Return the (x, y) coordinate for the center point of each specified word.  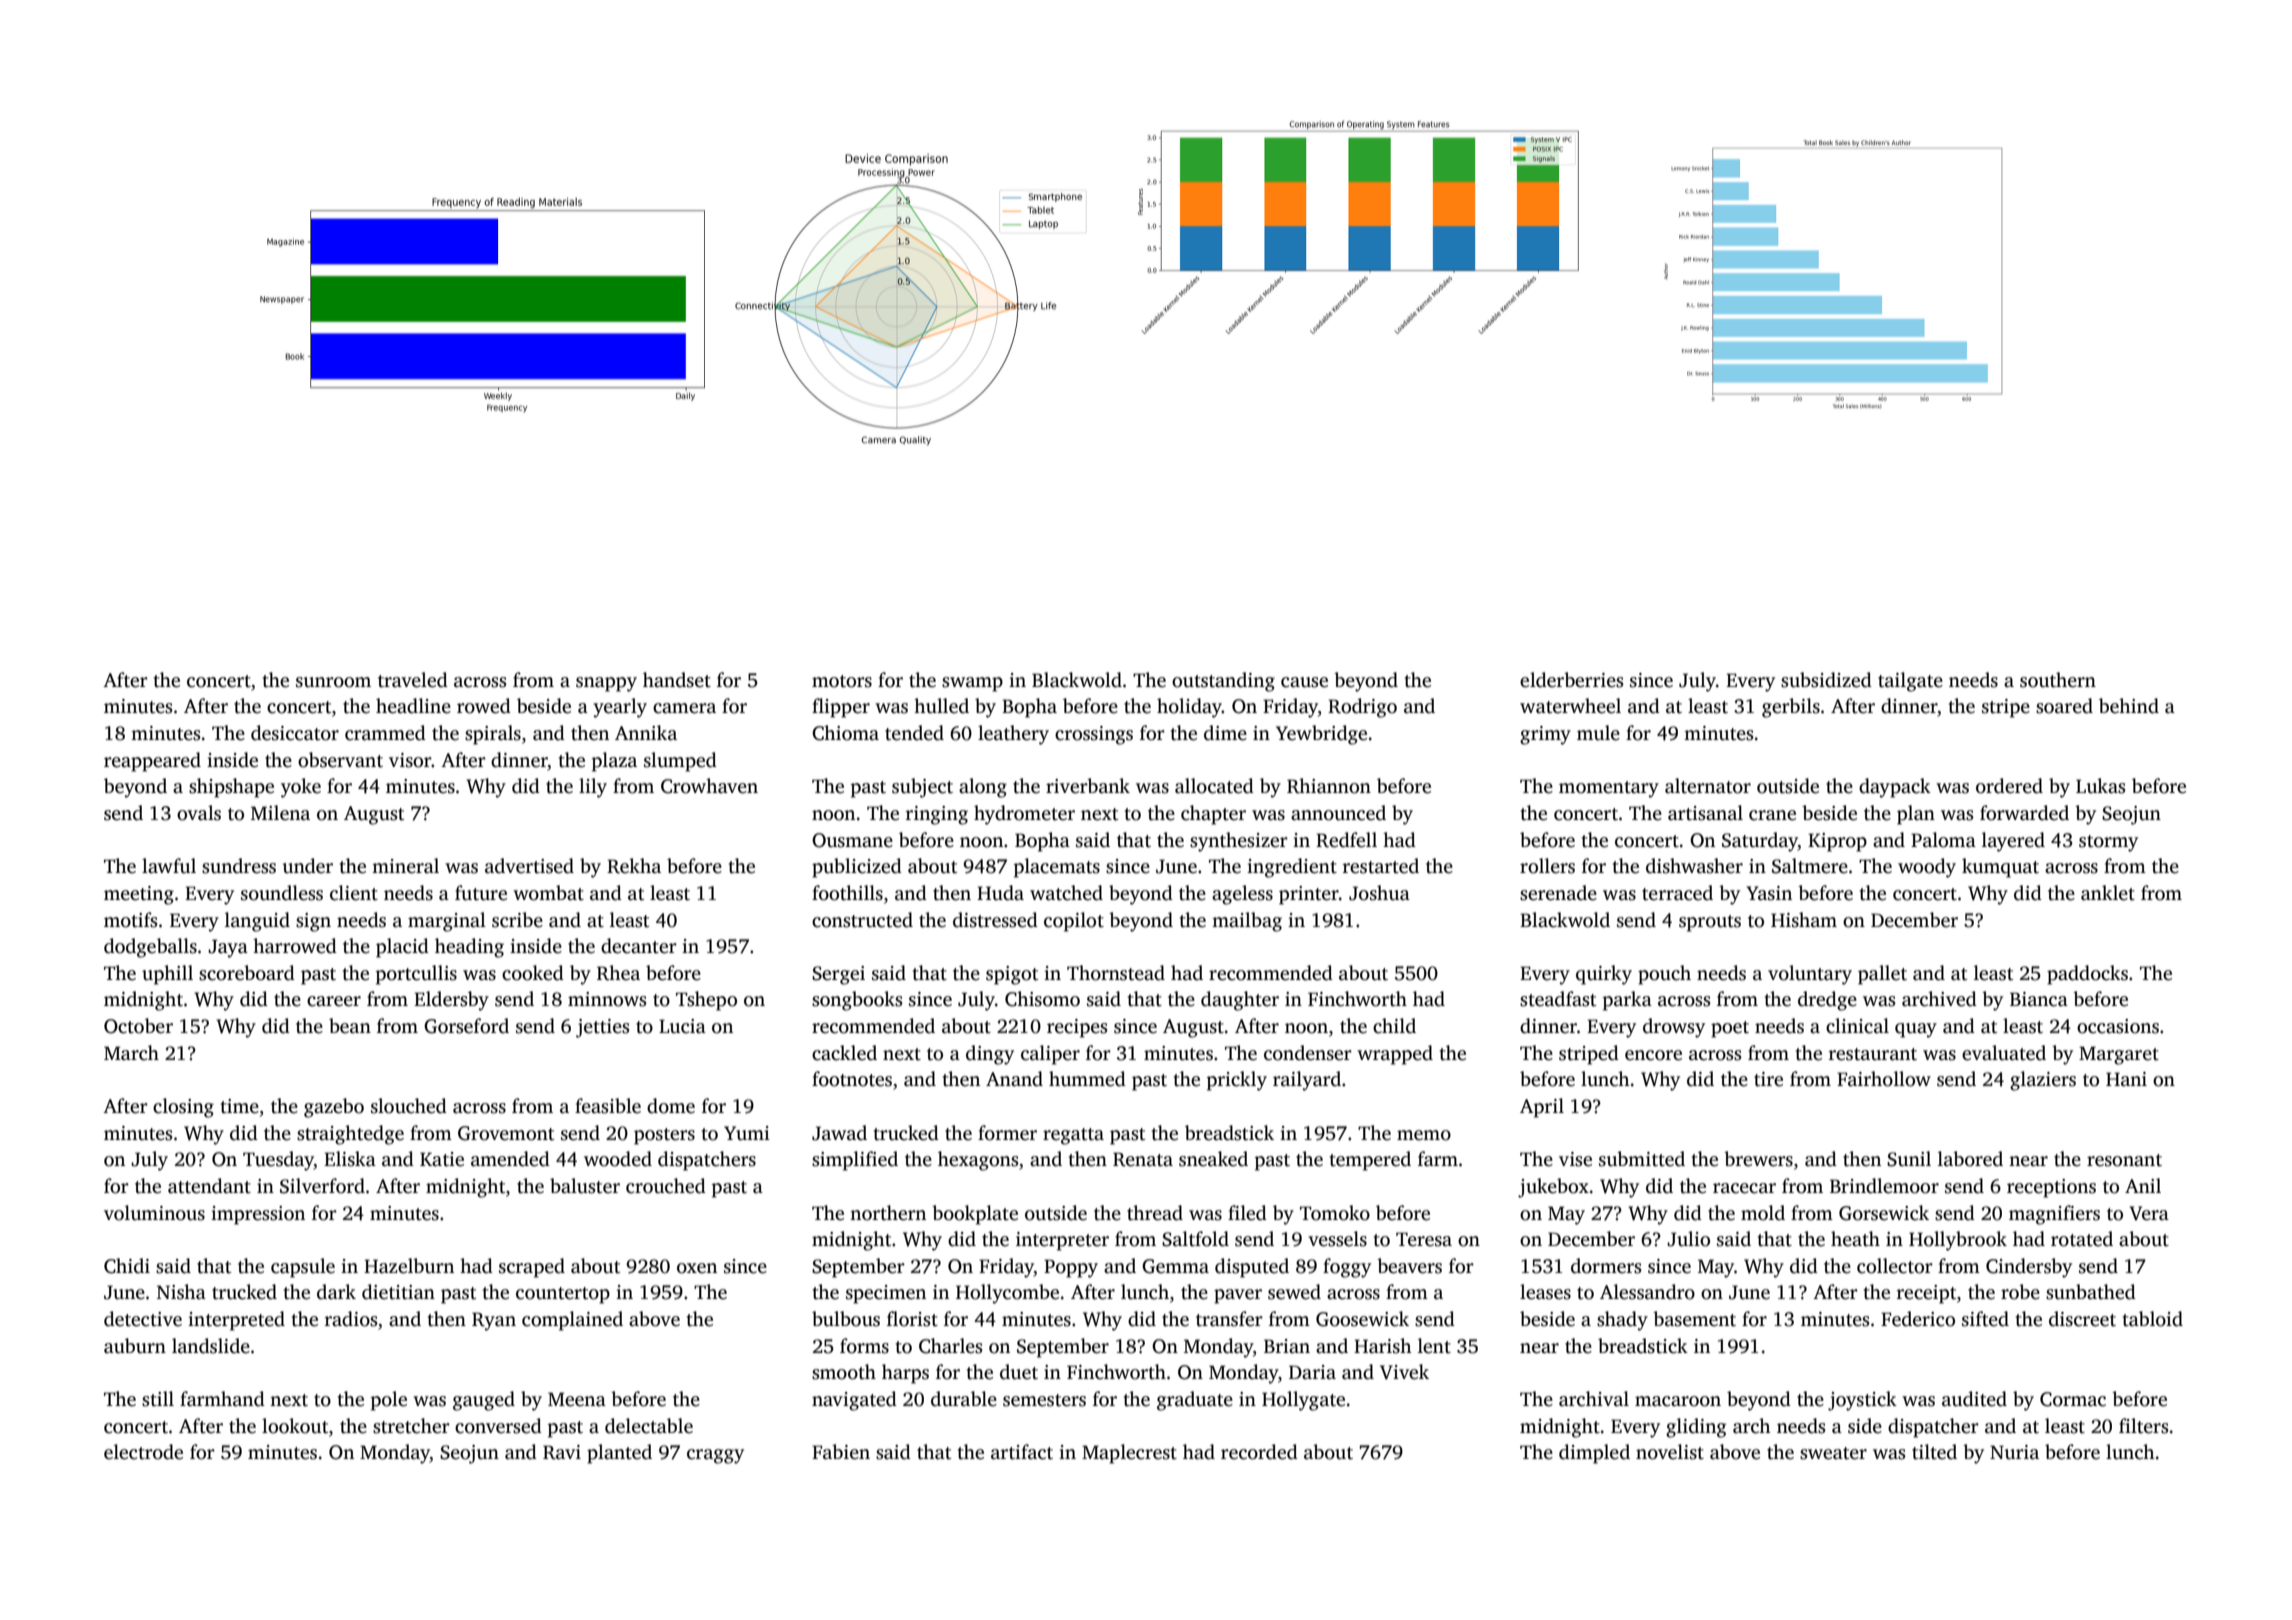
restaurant (1873, 1054)
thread (1155, 1213)
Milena (280, 813)
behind (2129, 706)
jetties (602, 1028)
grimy (1545, 735)
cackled (844, 1053)
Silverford (322, 1186)
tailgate (1910, 682)
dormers (1606, 1266)
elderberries (1571, 680)
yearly (620, 708)
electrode (143, 1452)
